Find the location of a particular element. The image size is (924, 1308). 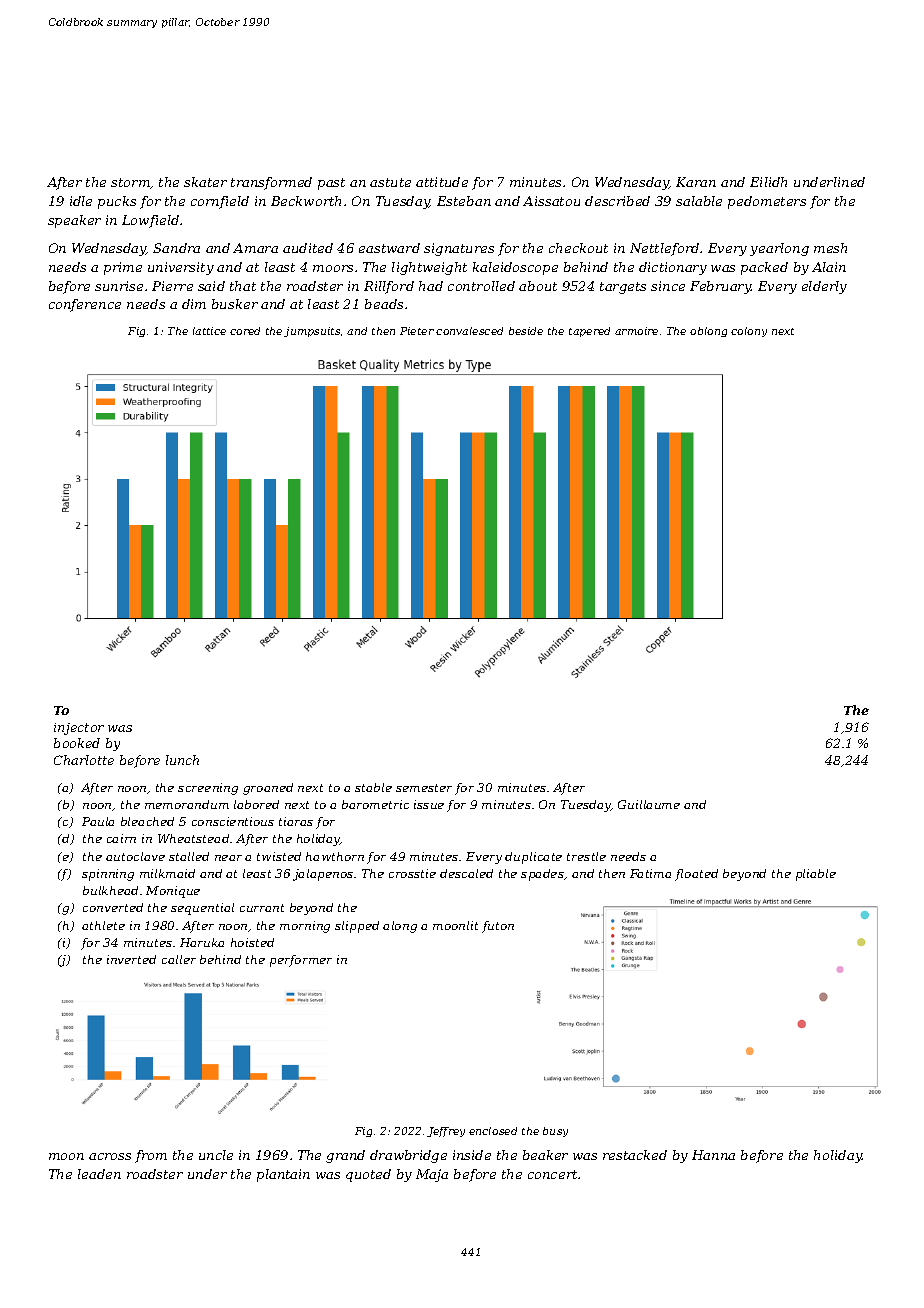

Aissatou is located at coordinates (551, 201).
